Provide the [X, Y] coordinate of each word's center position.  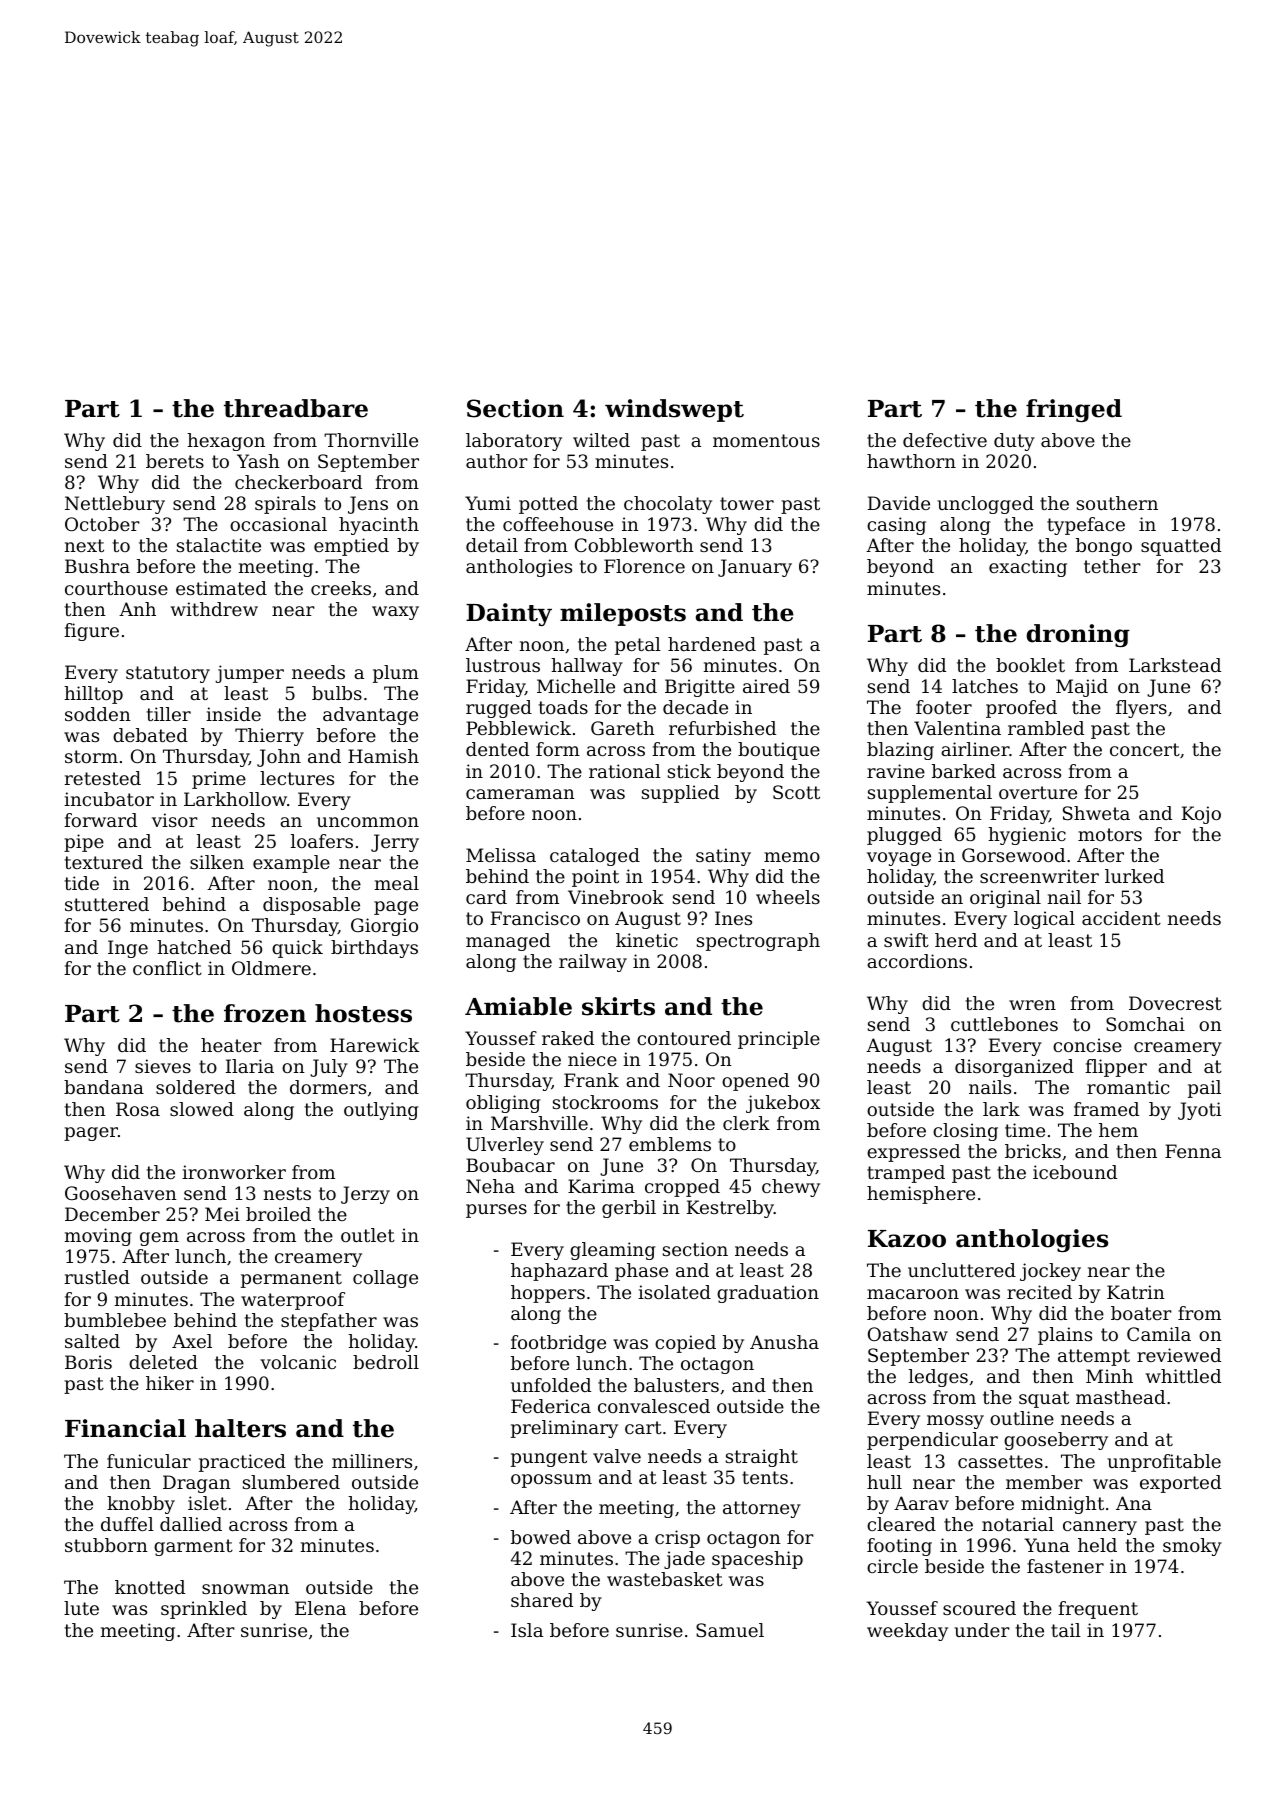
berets [175, 461]
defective [945, 440]
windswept [674, 410]
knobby [141, 1505]
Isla [527, 1630]
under [982, 1630]
